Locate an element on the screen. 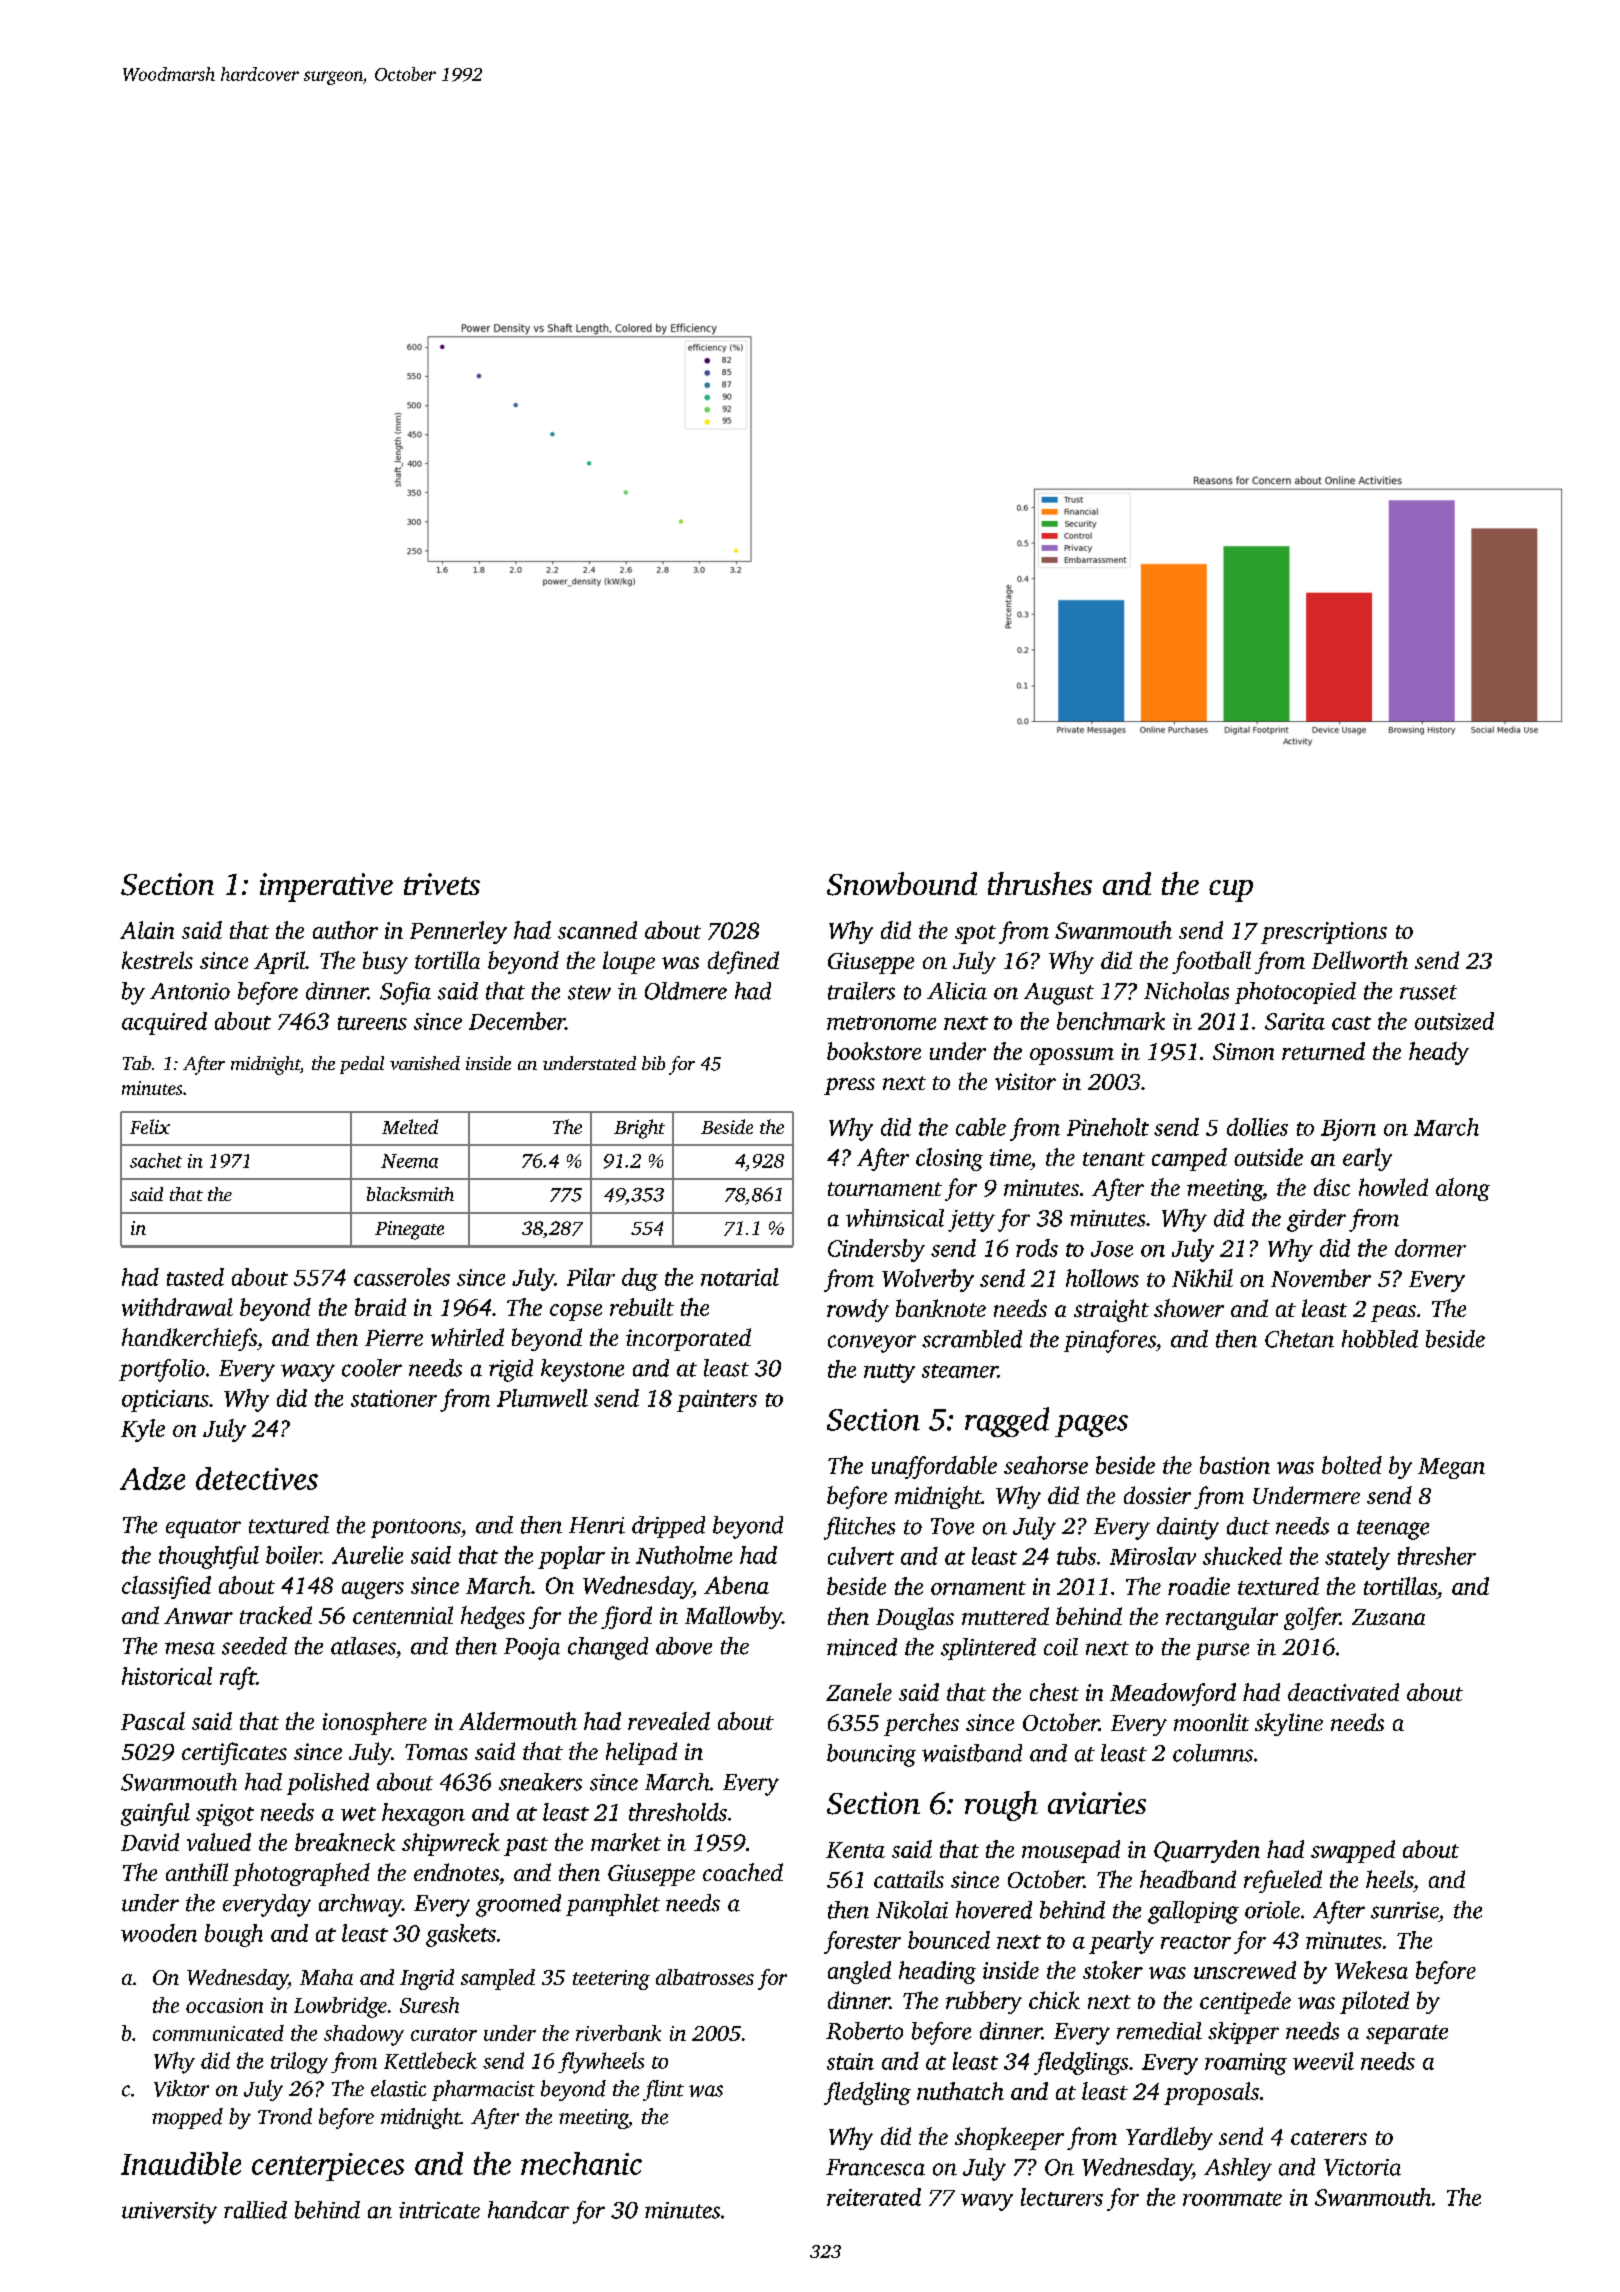 This screenshot has width=1620, height=2292. bastion is located at coordinates (1235, 1465).
